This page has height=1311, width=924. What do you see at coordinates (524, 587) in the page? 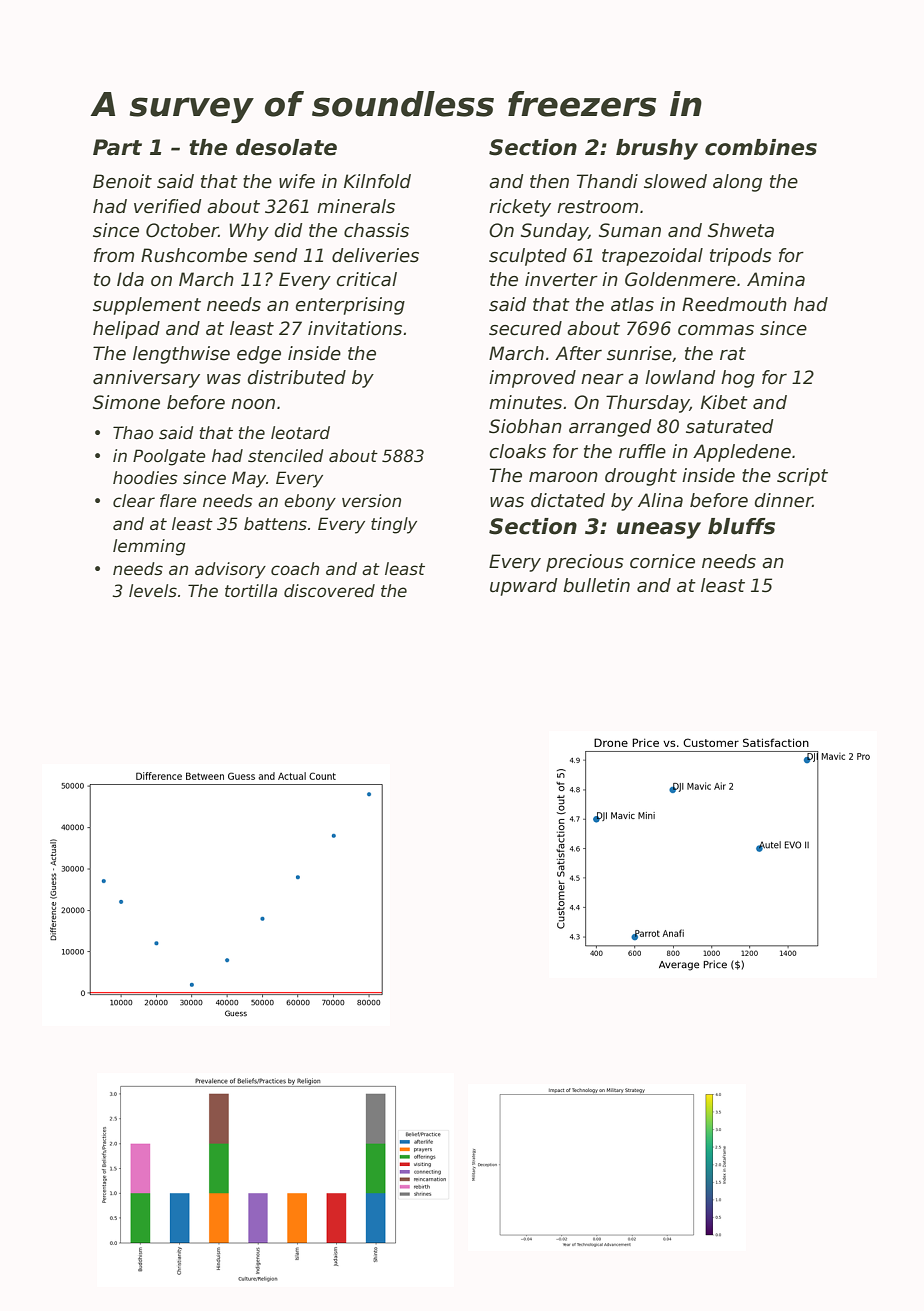
I see `upward` at bounding box center [524, 587].
